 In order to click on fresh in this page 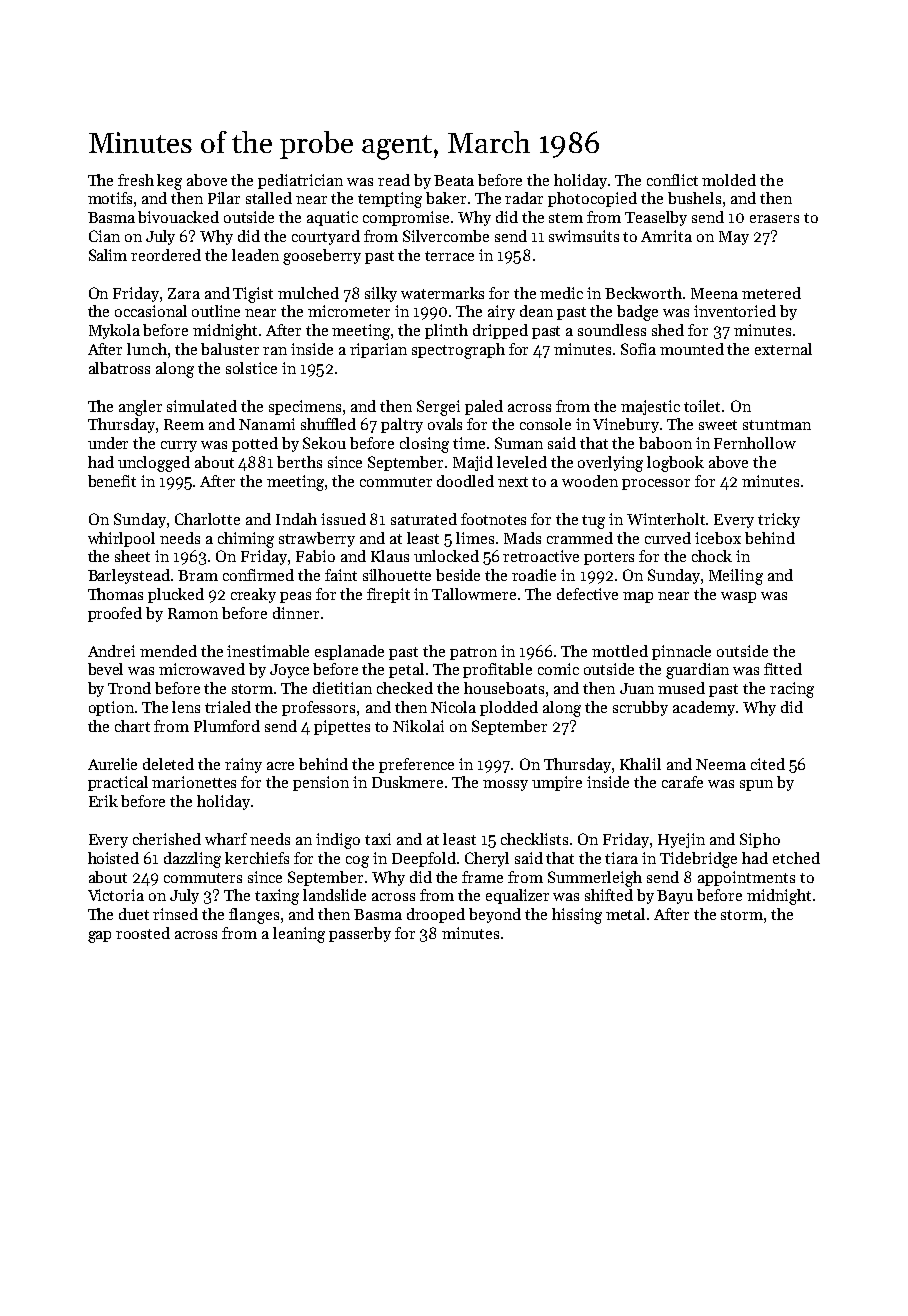, I will do `click(136, 180)`.
